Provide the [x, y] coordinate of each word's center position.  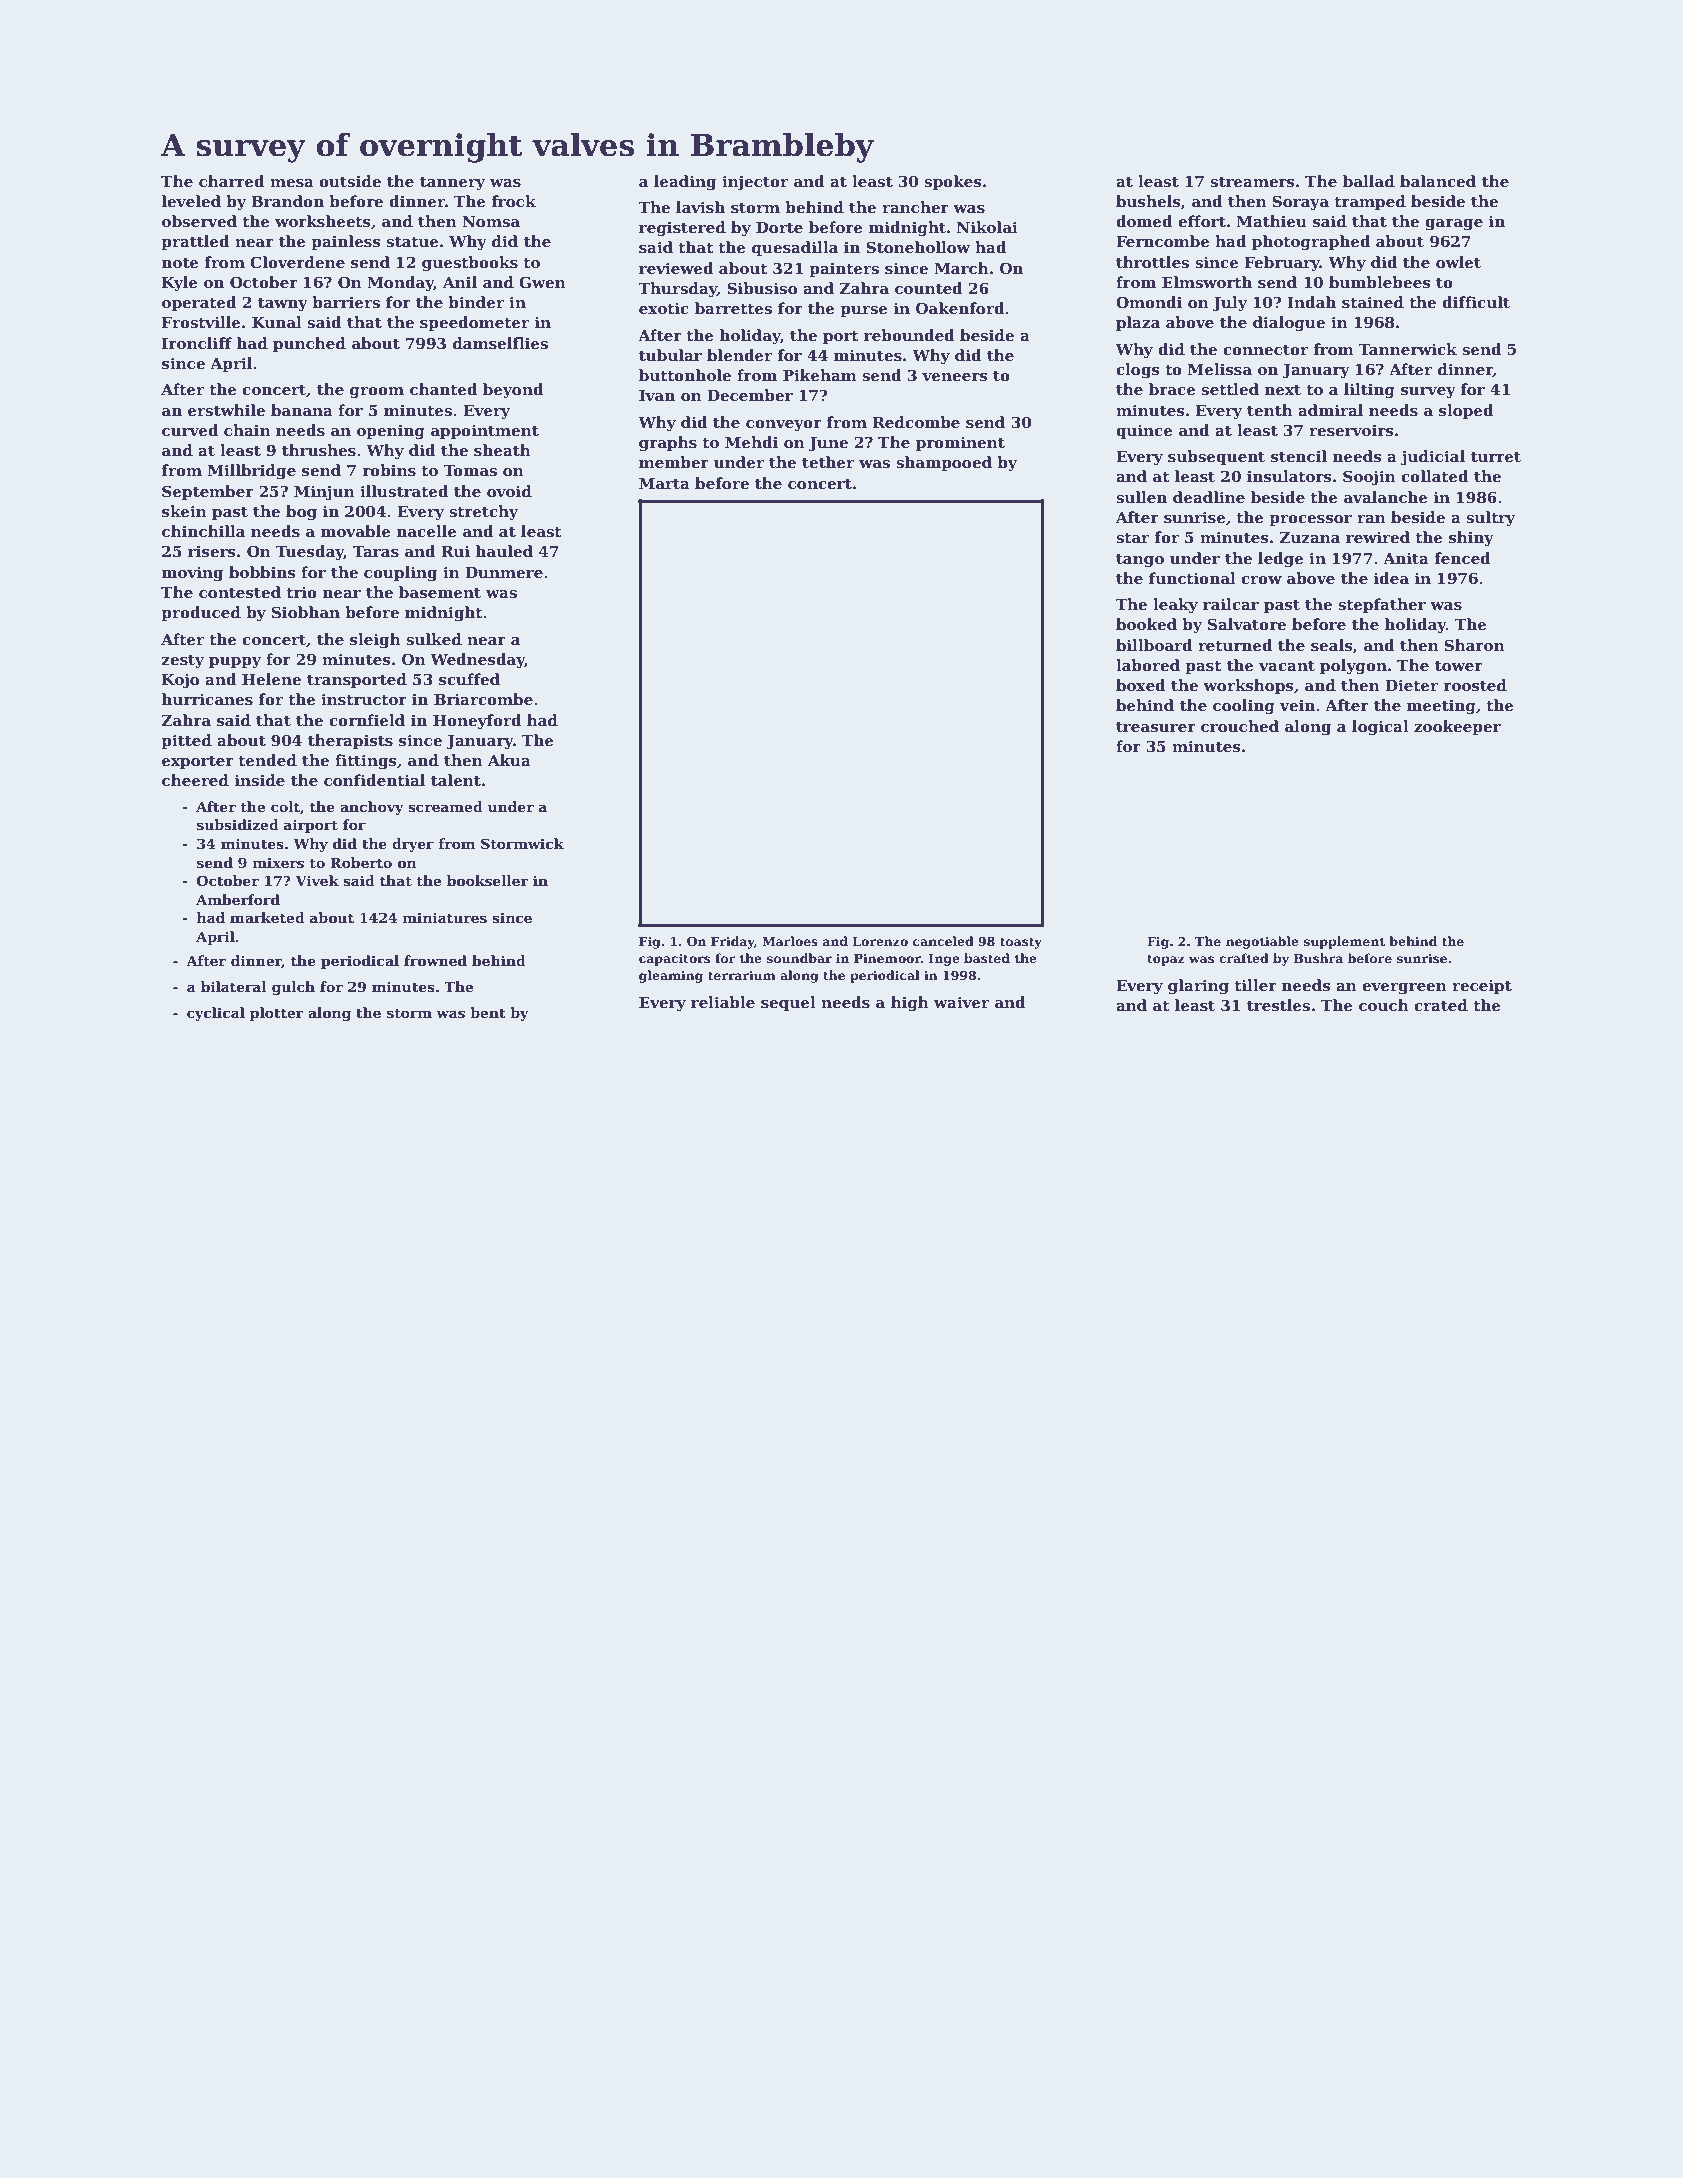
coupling [400, 574]
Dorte [779, 227]
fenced [1463, 558]
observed [199, 221]
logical [1380, 728]
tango [1140, 561]
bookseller [487, 880]
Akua [509, 760]
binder [476, 302]
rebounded [909, 335]
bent [488, 1012]
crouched [1240, 726]
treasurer [1156, 727]
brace [1172, 389]
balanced [1438, 181]
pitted [186, 741]
